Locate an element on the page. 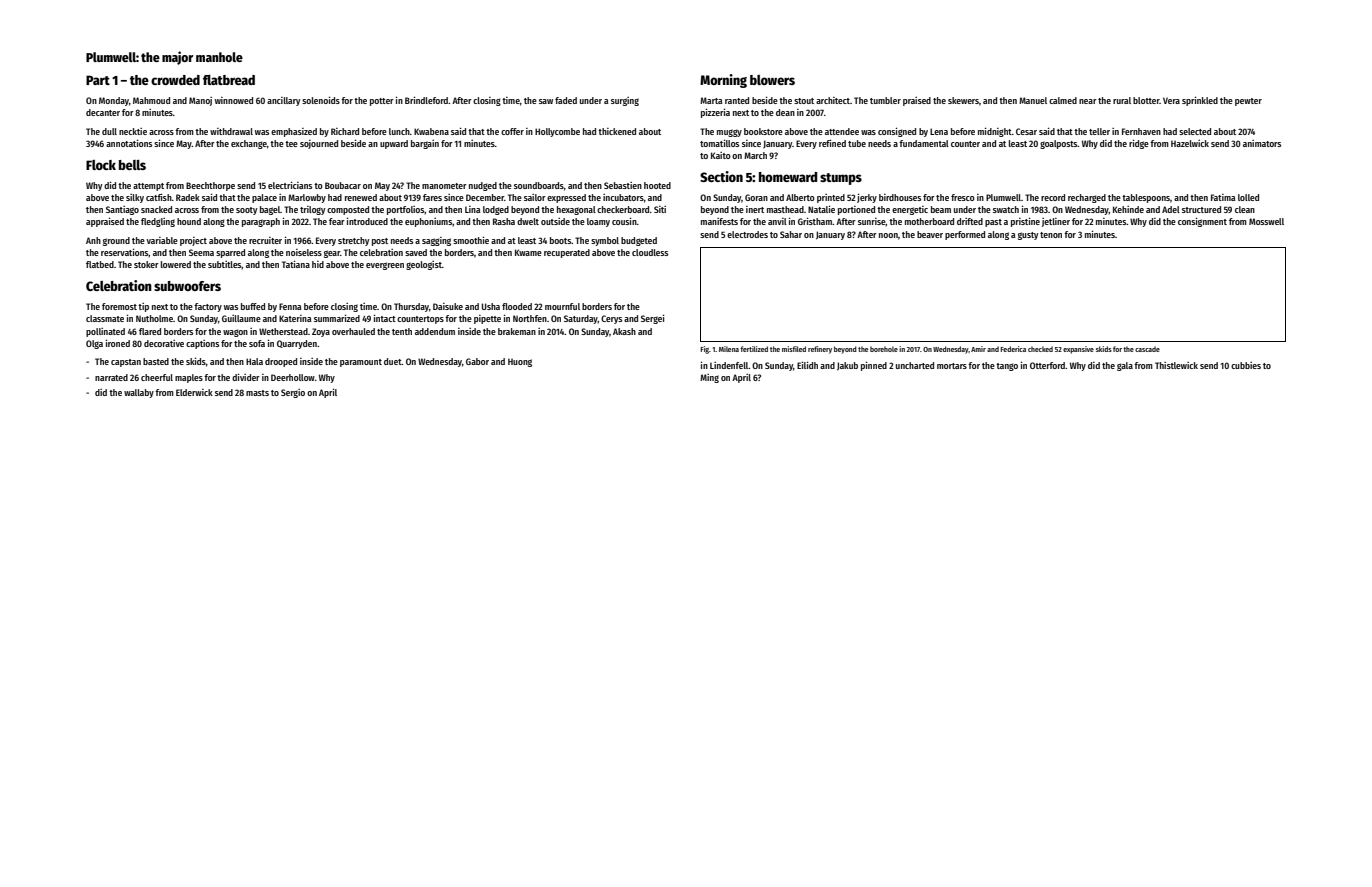 The height and width of the image is (887, 1372). cascade is located at coordinates (1147, 349).
